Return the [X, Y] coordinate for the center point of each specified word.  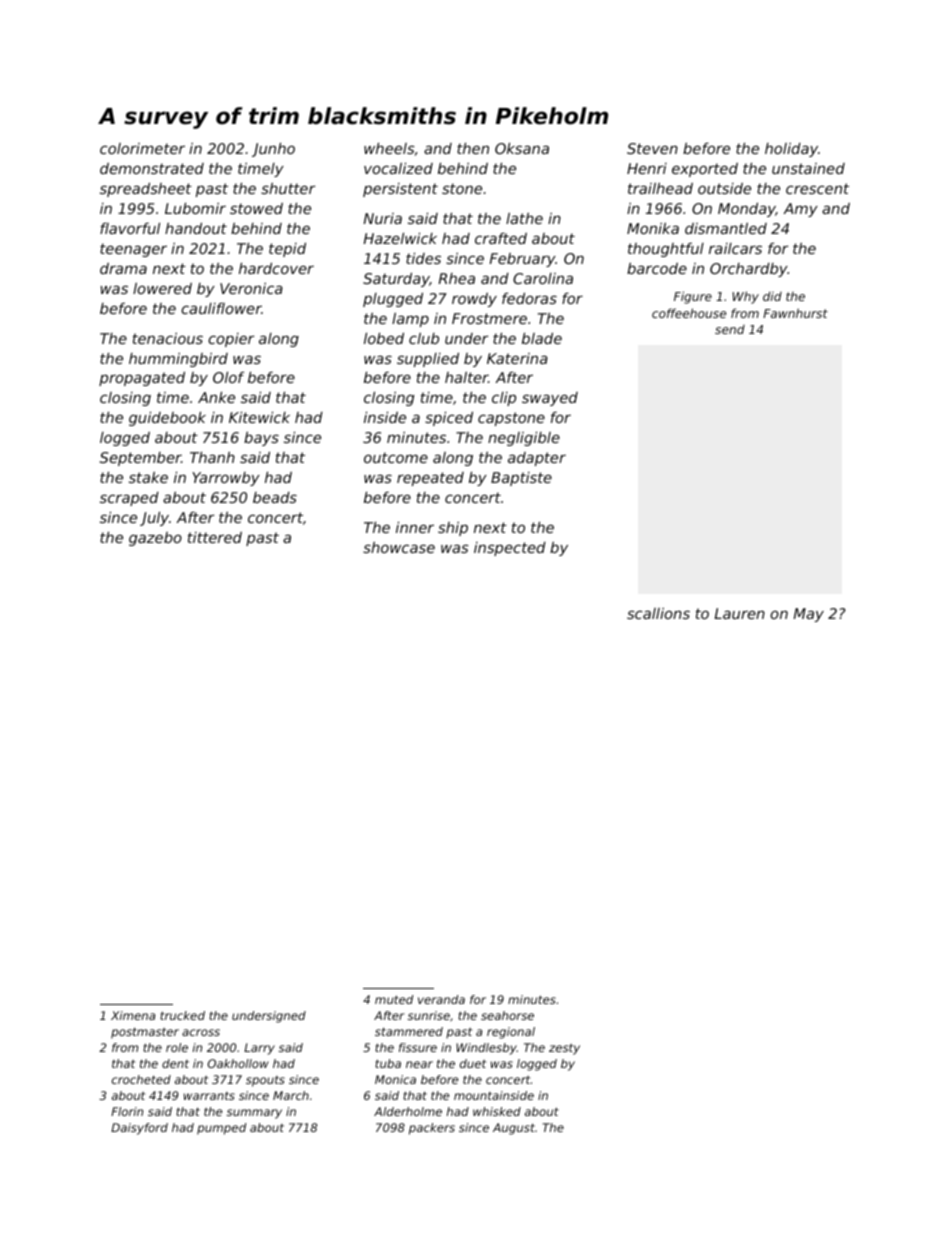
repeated [430, 479]
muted [394, 999]
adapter [537, 459]
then [473, 148]
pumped [221, 1129]
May [809, 615]
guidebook [167, 419]
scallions [658, 613]
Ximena [133, 1015]
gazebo [155, 539]
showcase [399, 547]
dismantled [726, 228]
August [514, 1129]
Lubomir [195, 208]
